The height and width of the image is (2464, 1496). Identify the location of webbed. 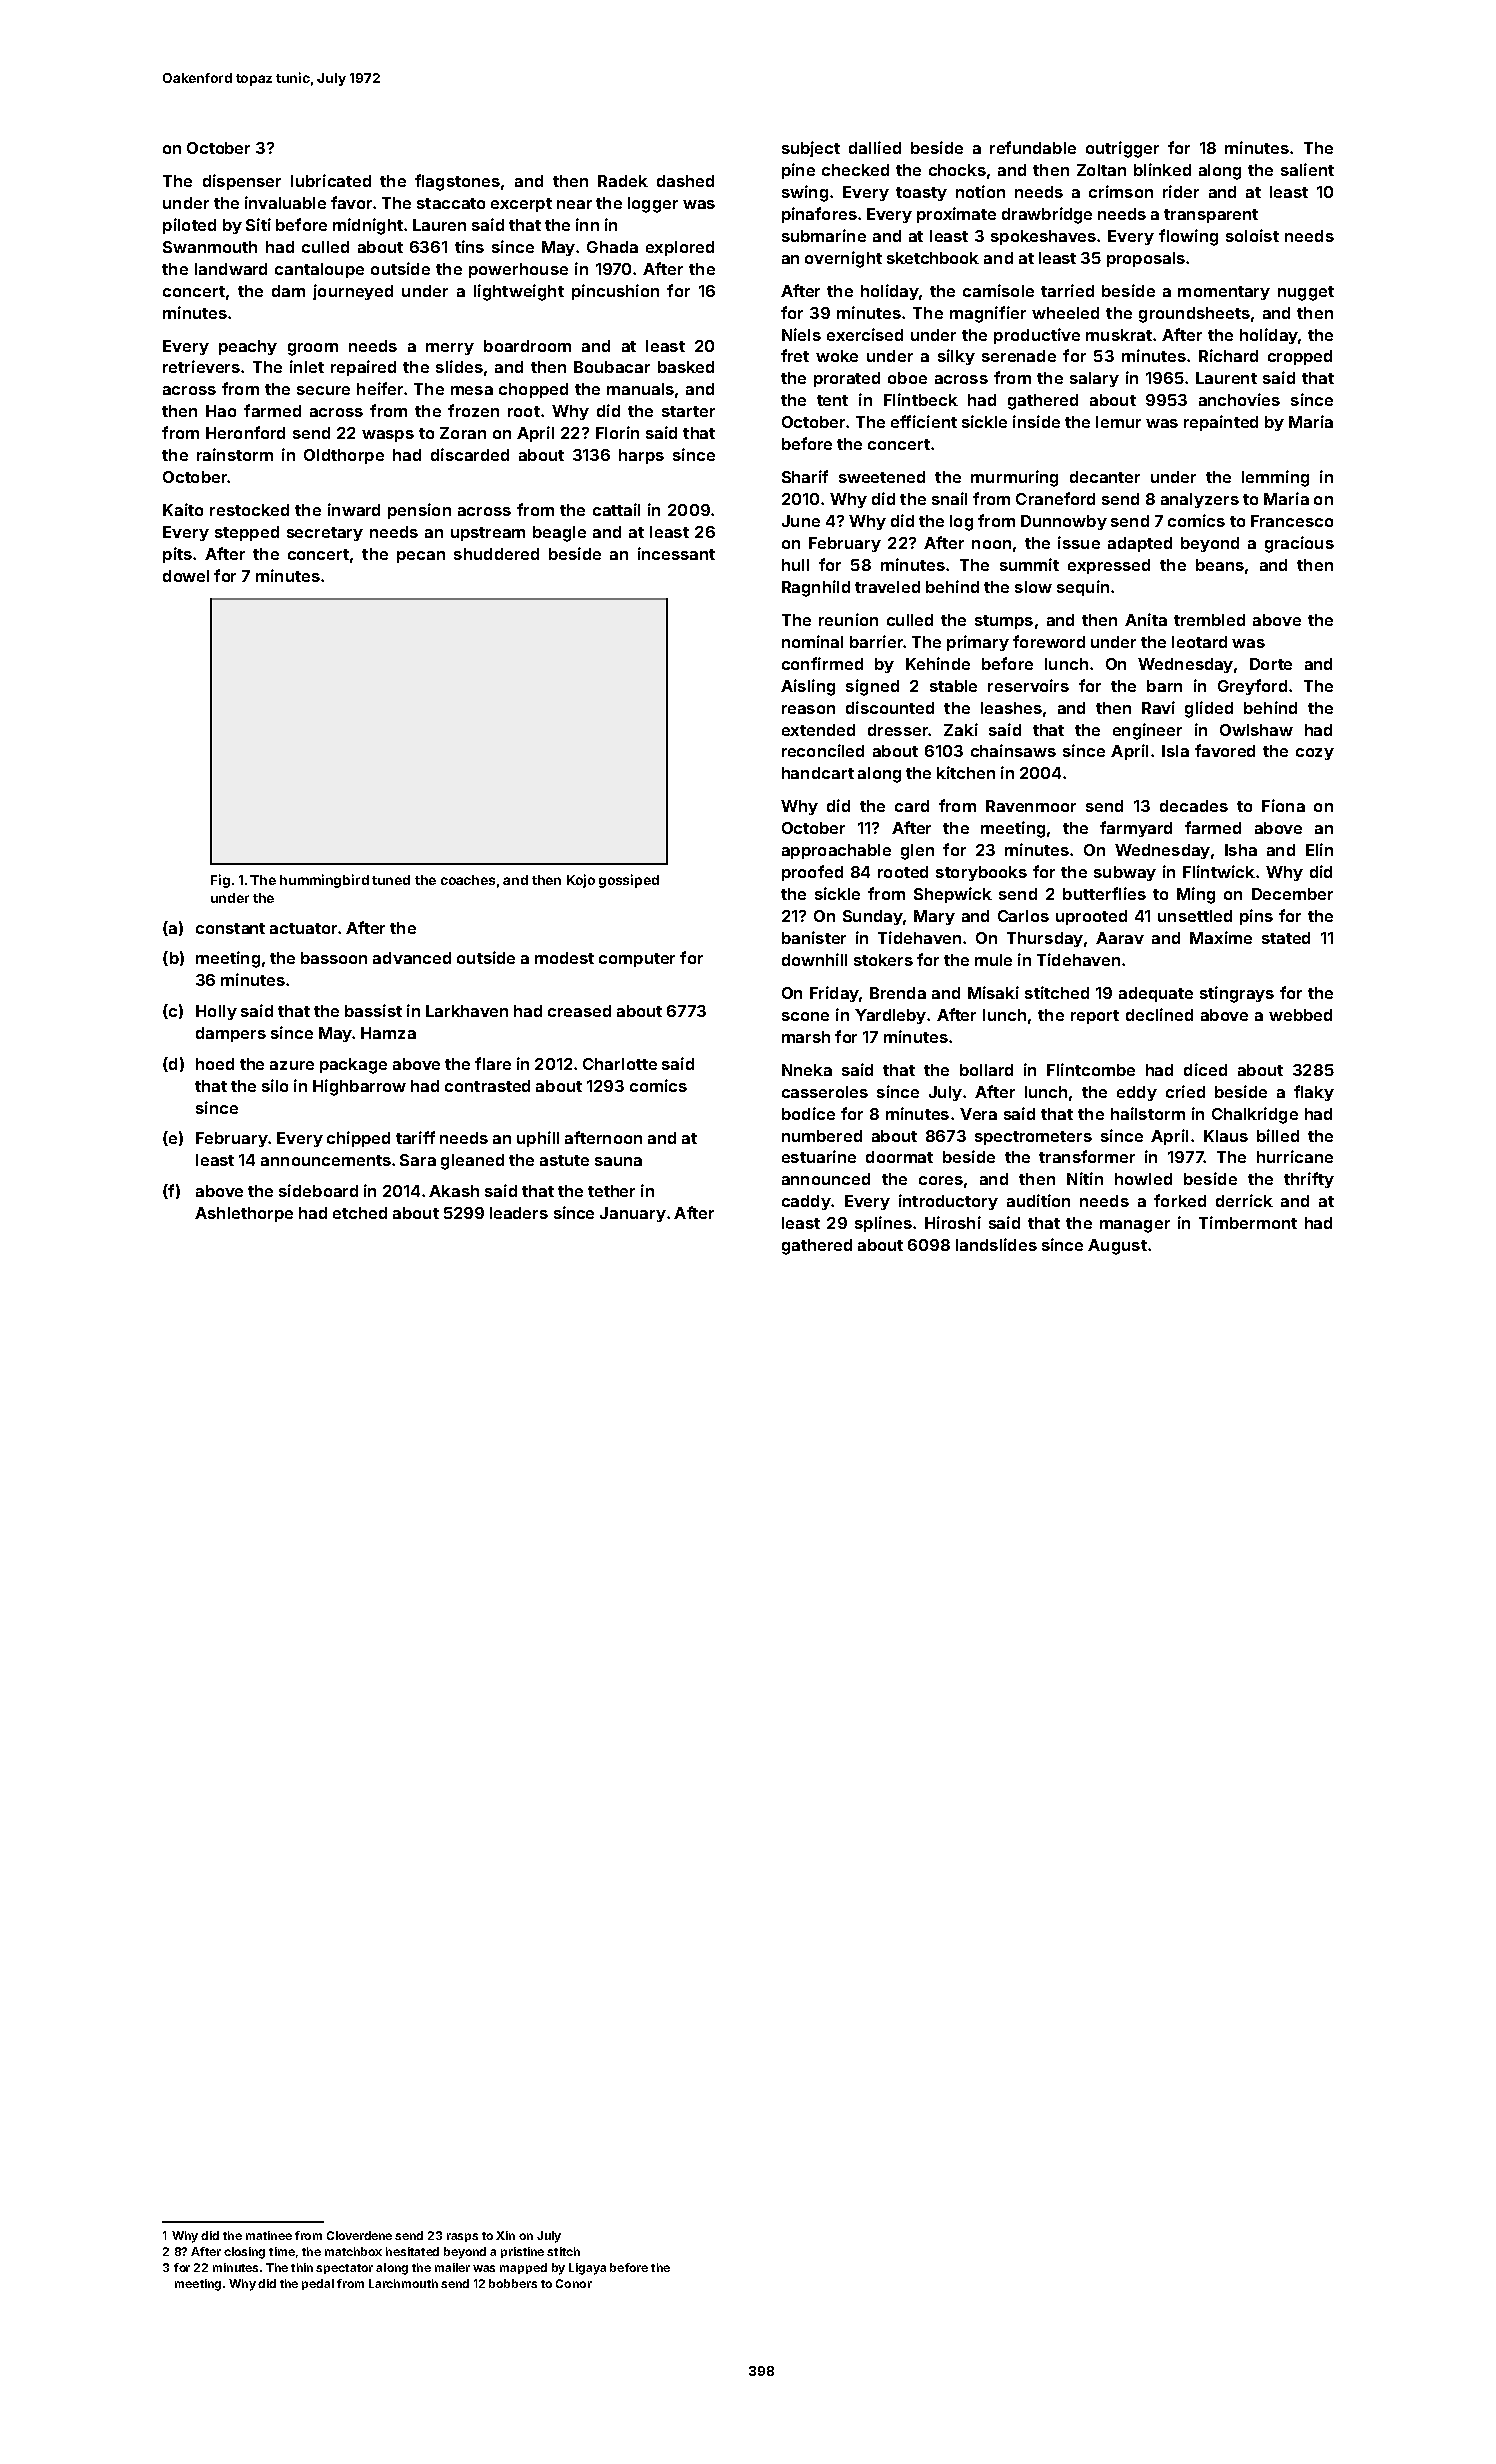
(1300, 1015).
